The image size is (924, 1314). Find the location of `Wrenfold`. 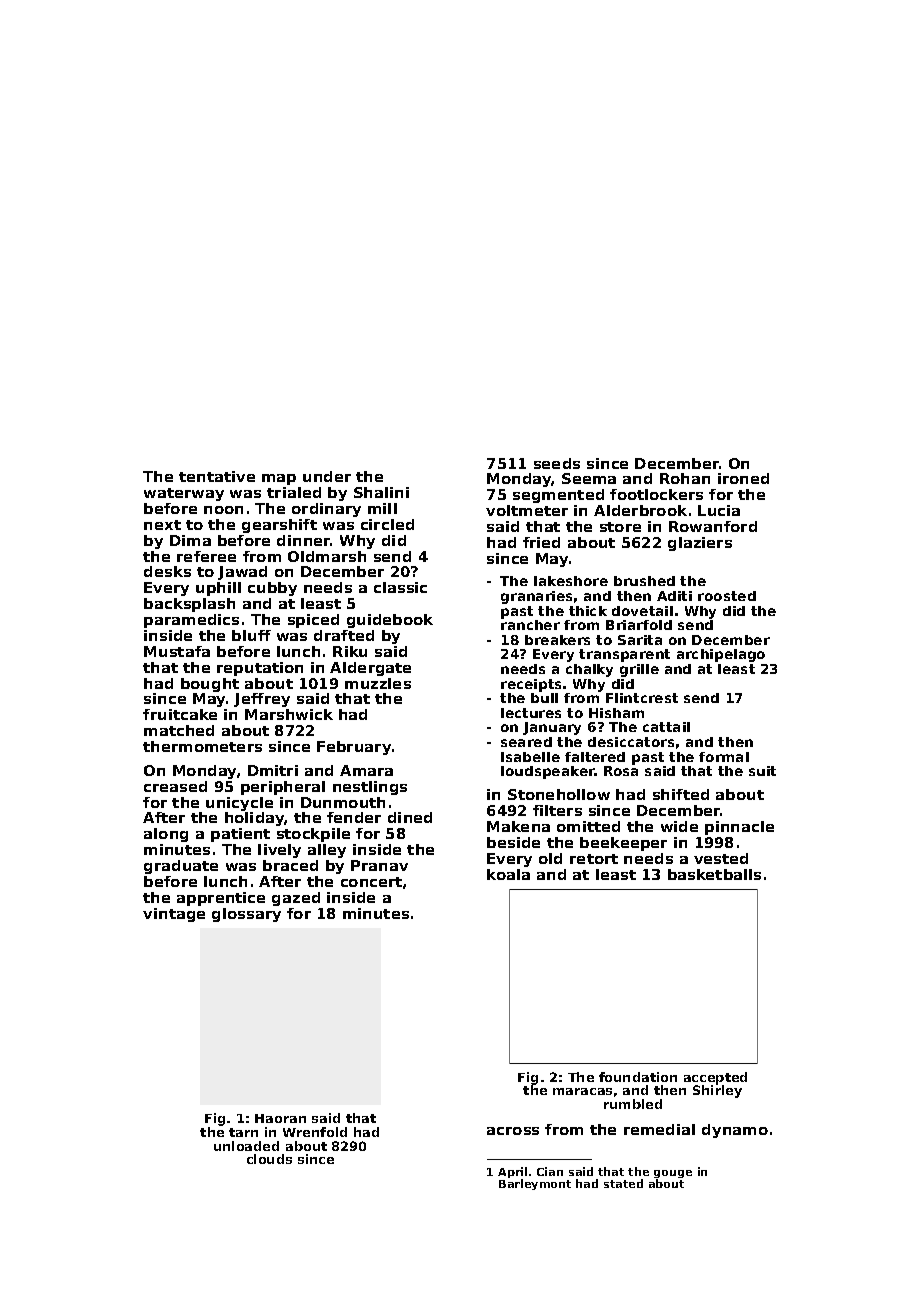

Wrenfold is located at coordinates (315, 1132).
